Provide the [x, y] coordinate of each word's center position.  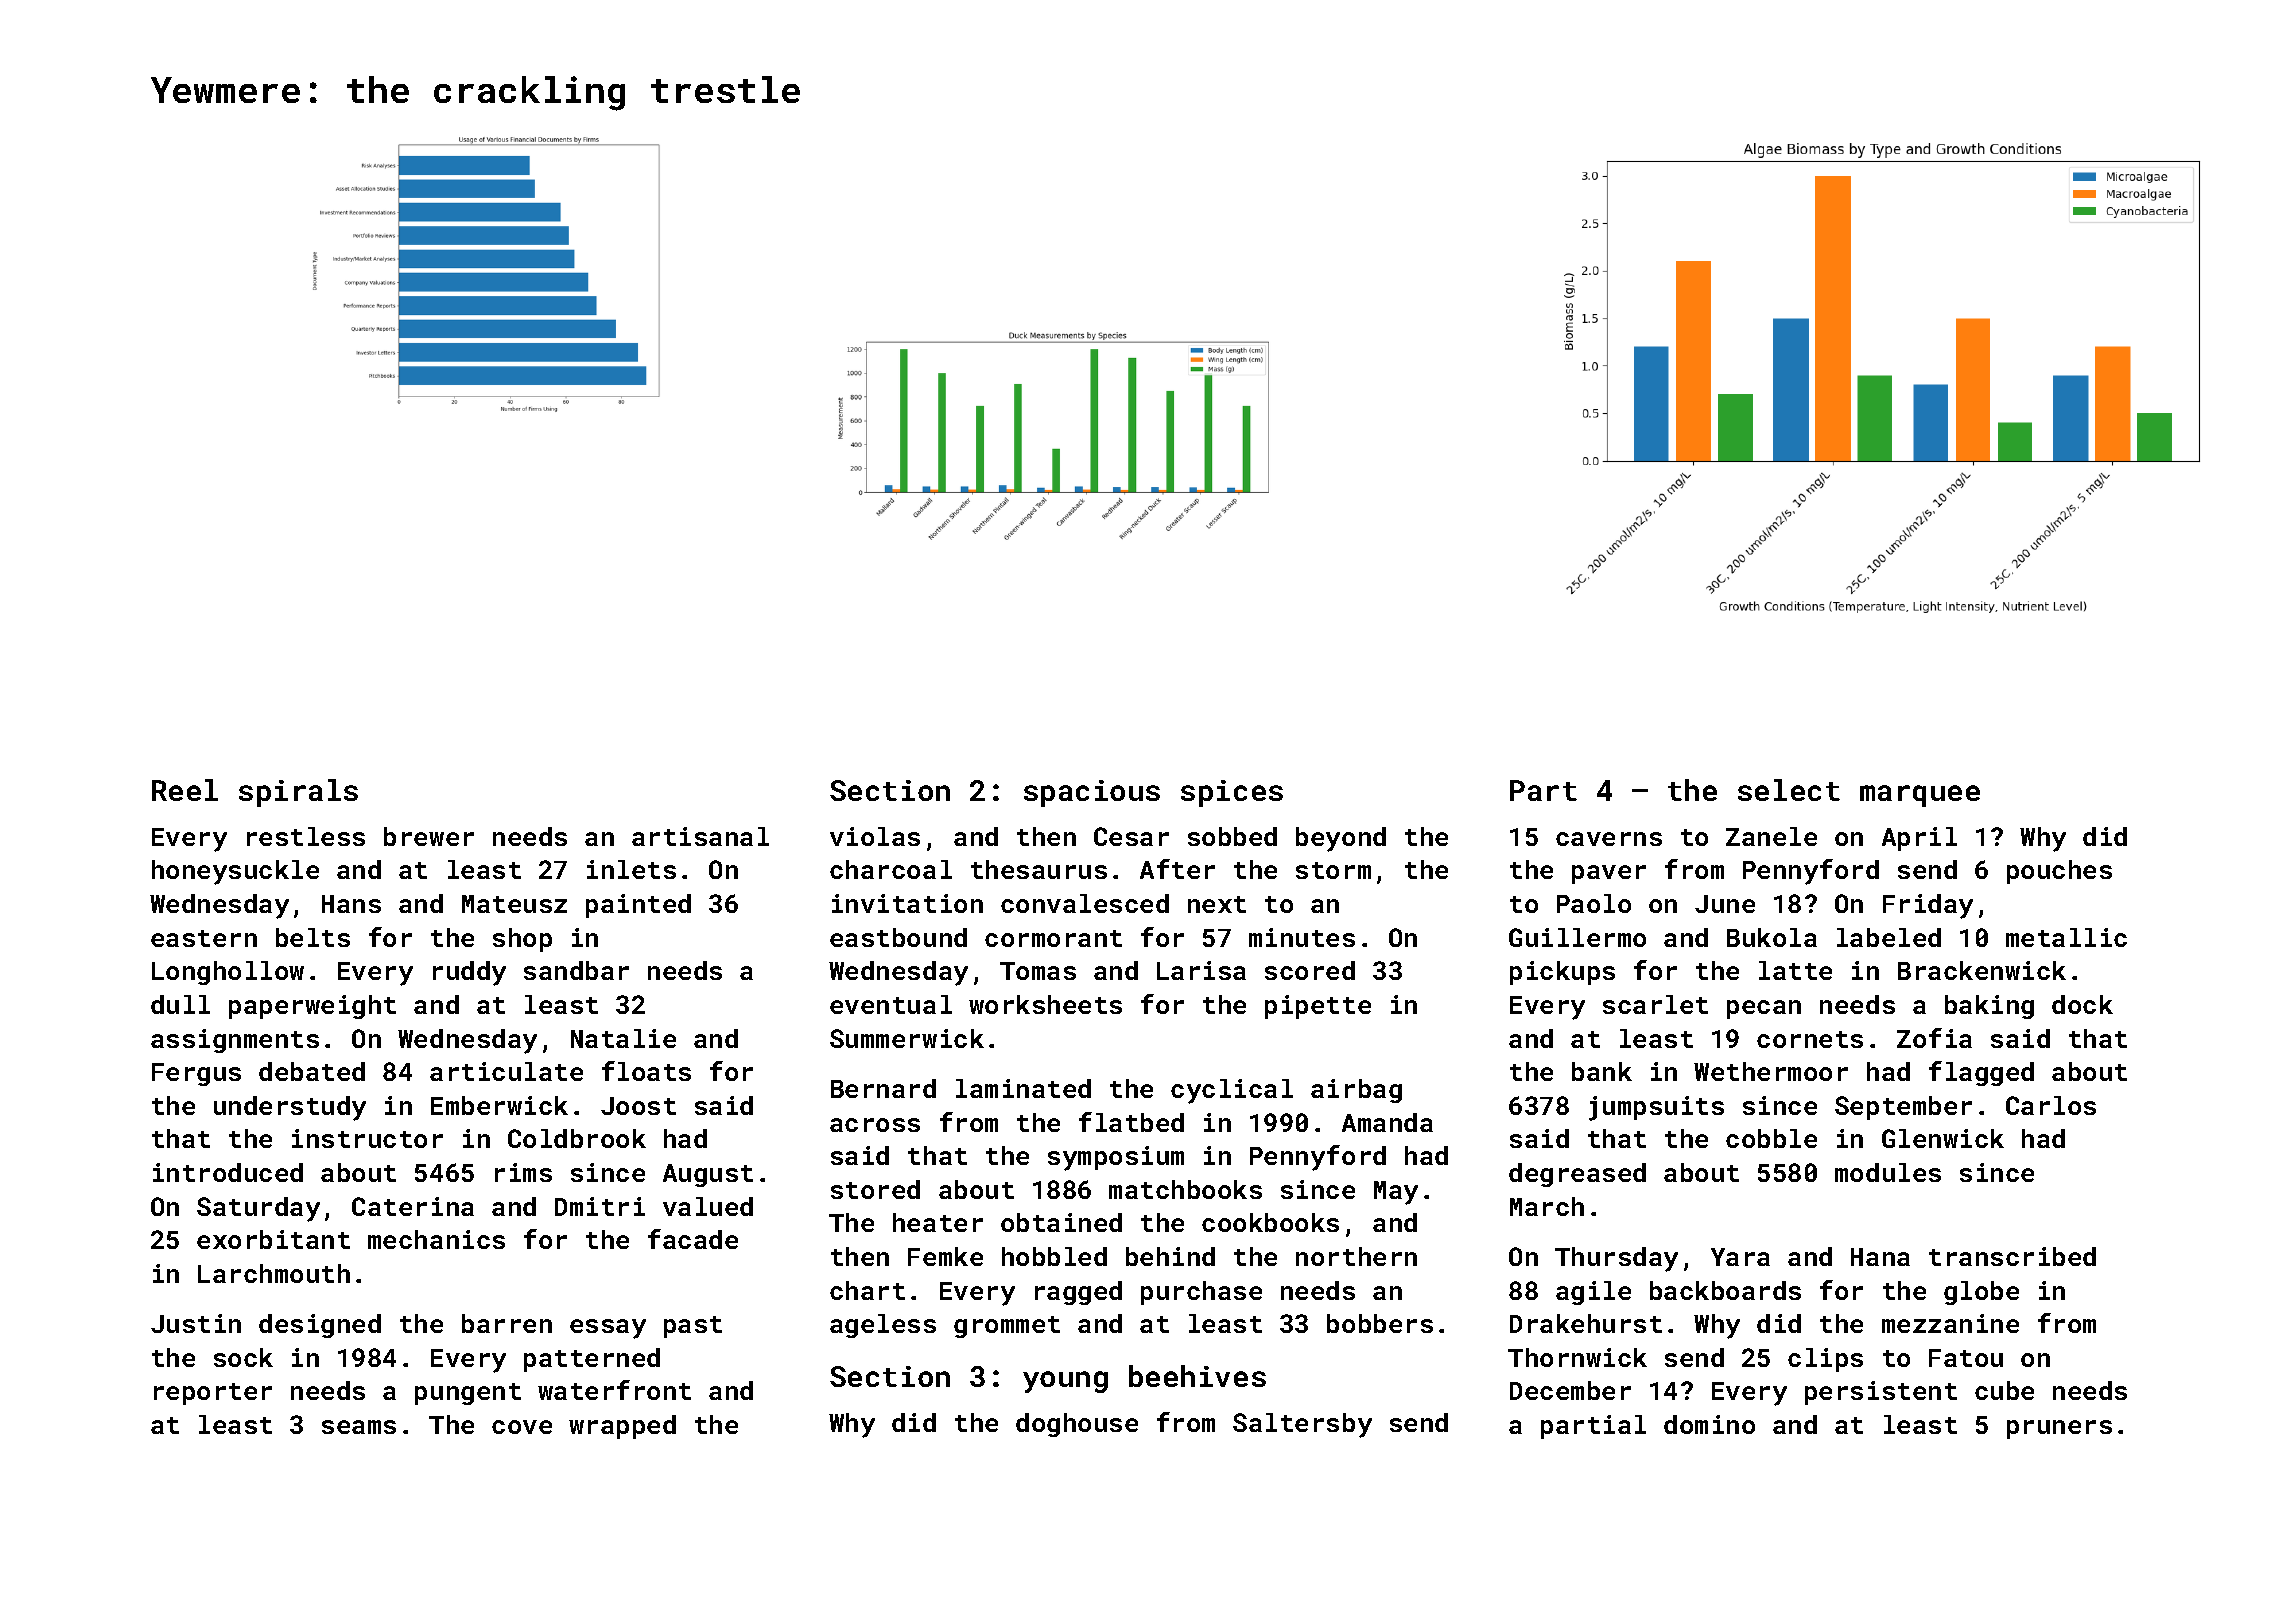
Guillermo [1577, 937]
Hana [1880, 1257]
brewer [429, 836]
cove [522, 1427]
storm [1333, 870]
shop [522, 940]
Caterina [413, 1206]
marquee [1920, 796]
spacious [1092, 793]
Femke [945, 1256]
